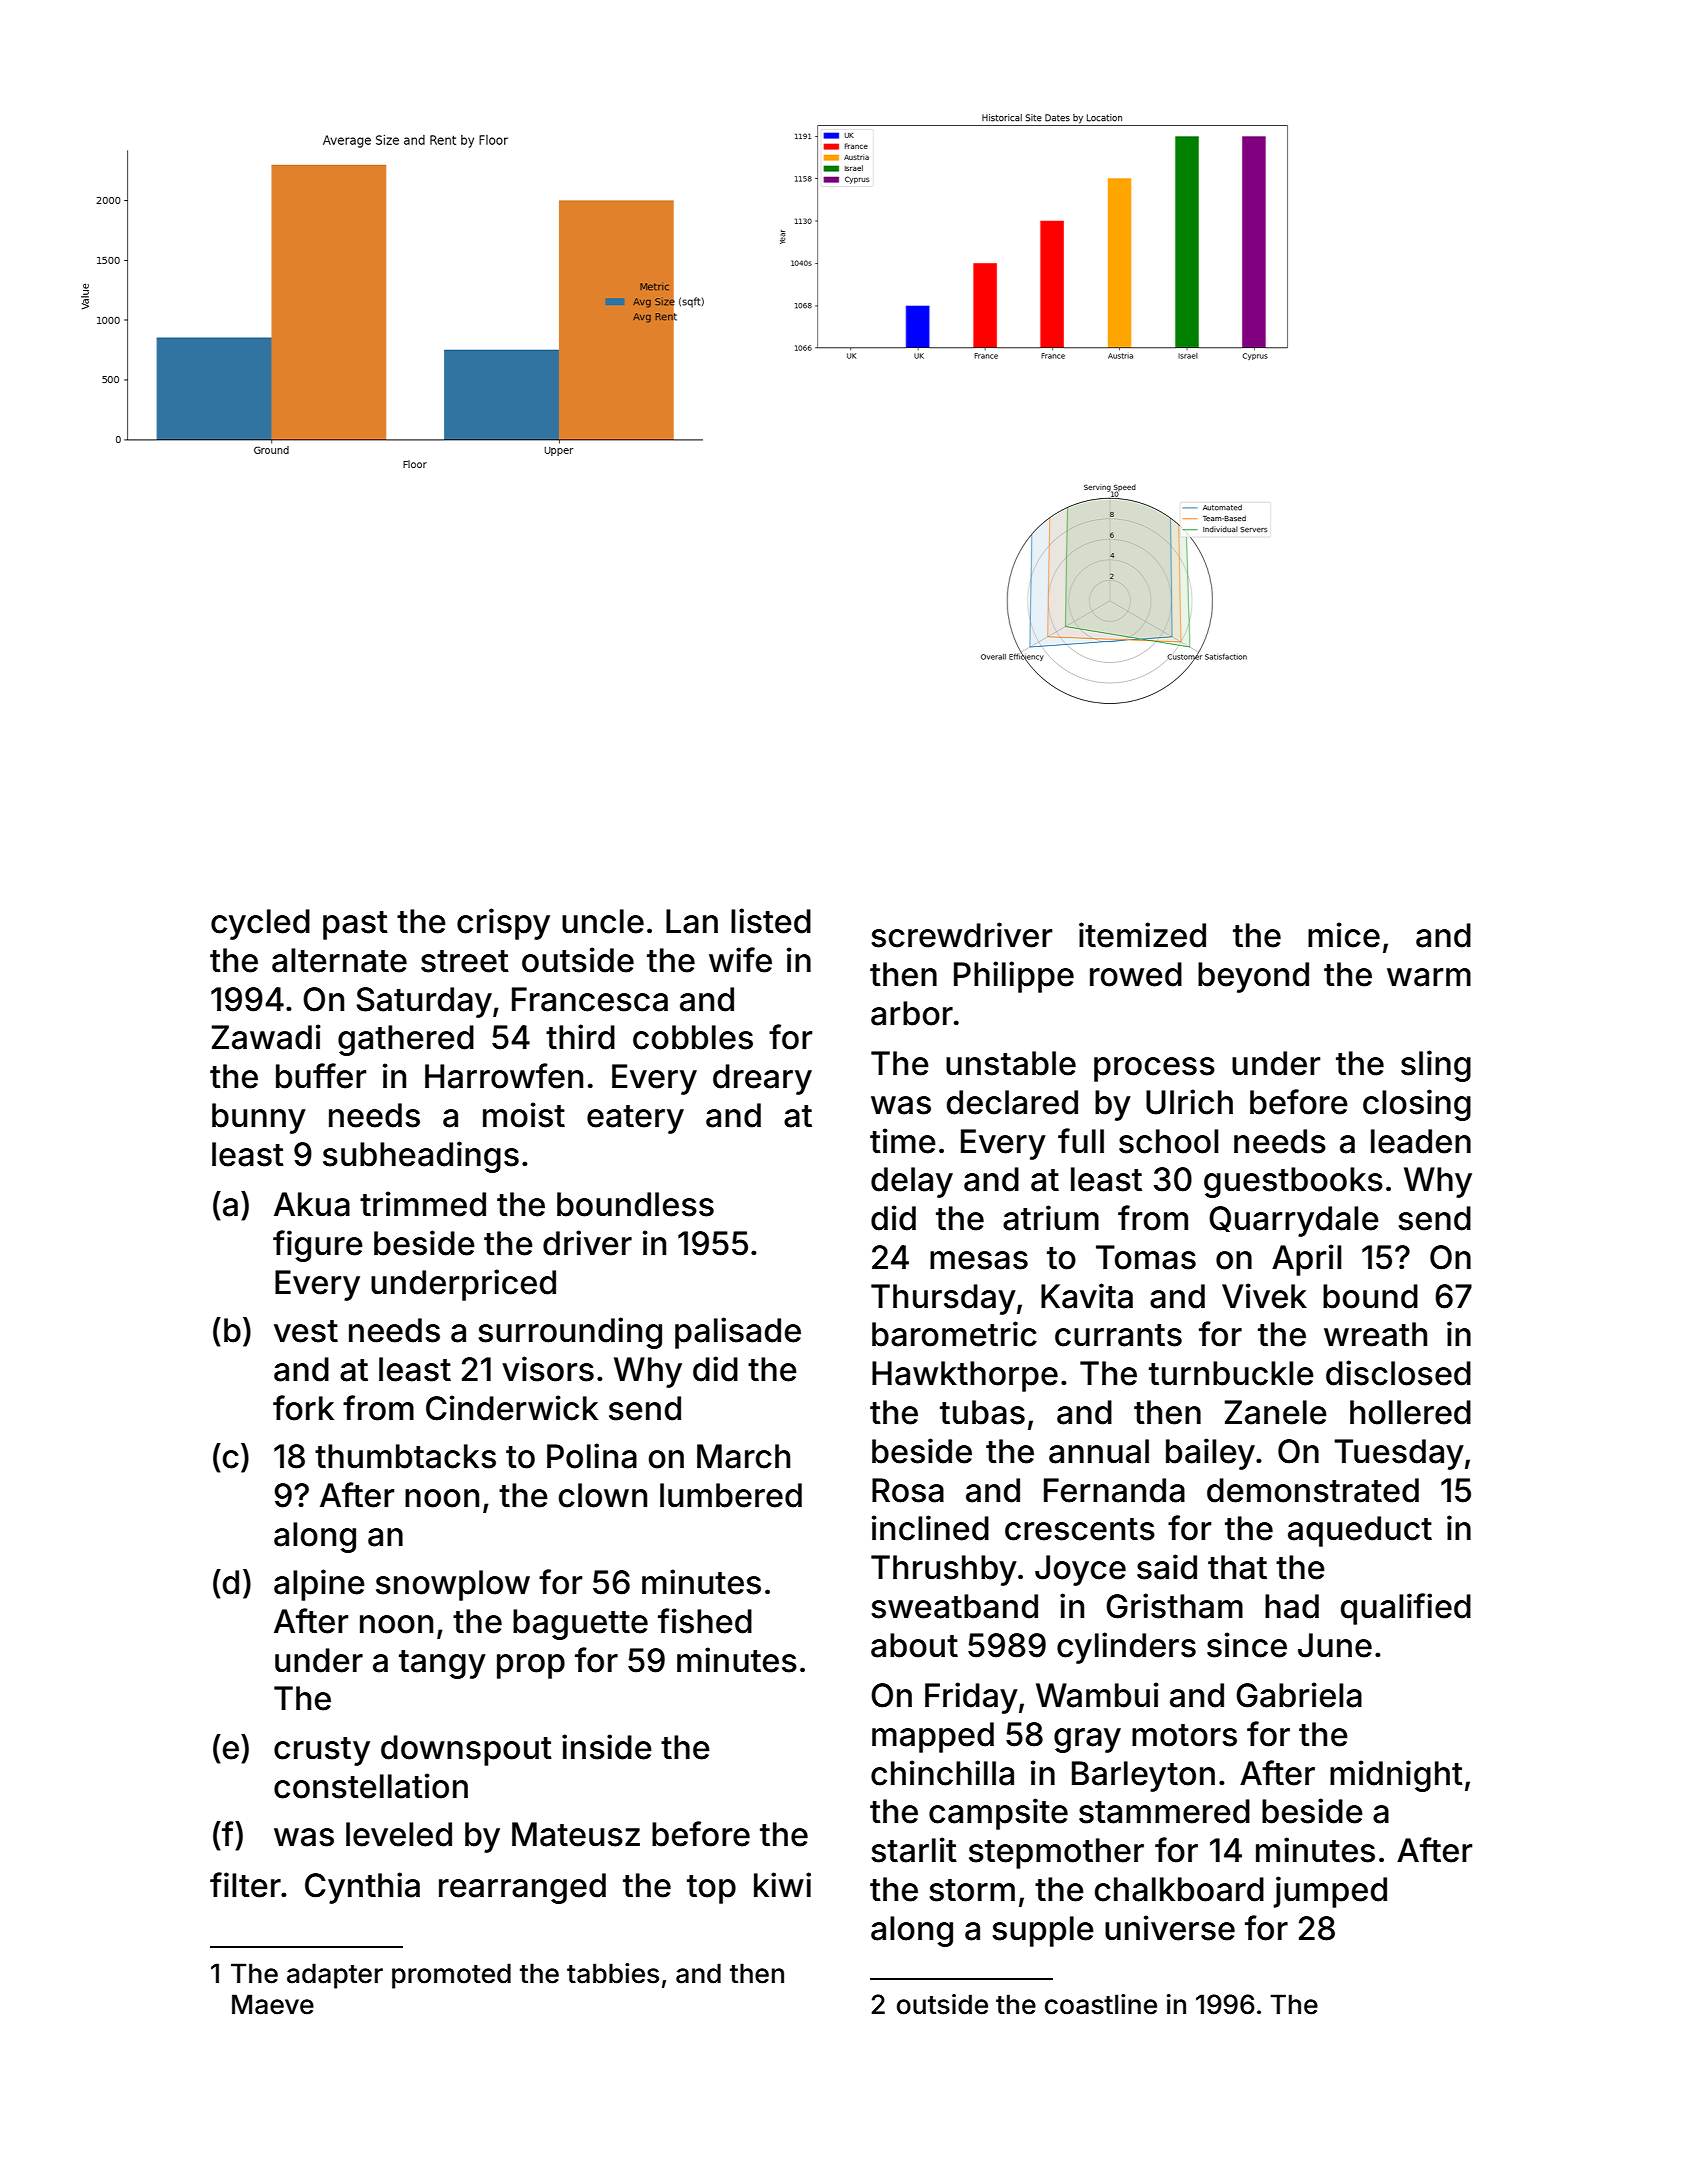  I want to click on palisade, so click(738, 1333).
